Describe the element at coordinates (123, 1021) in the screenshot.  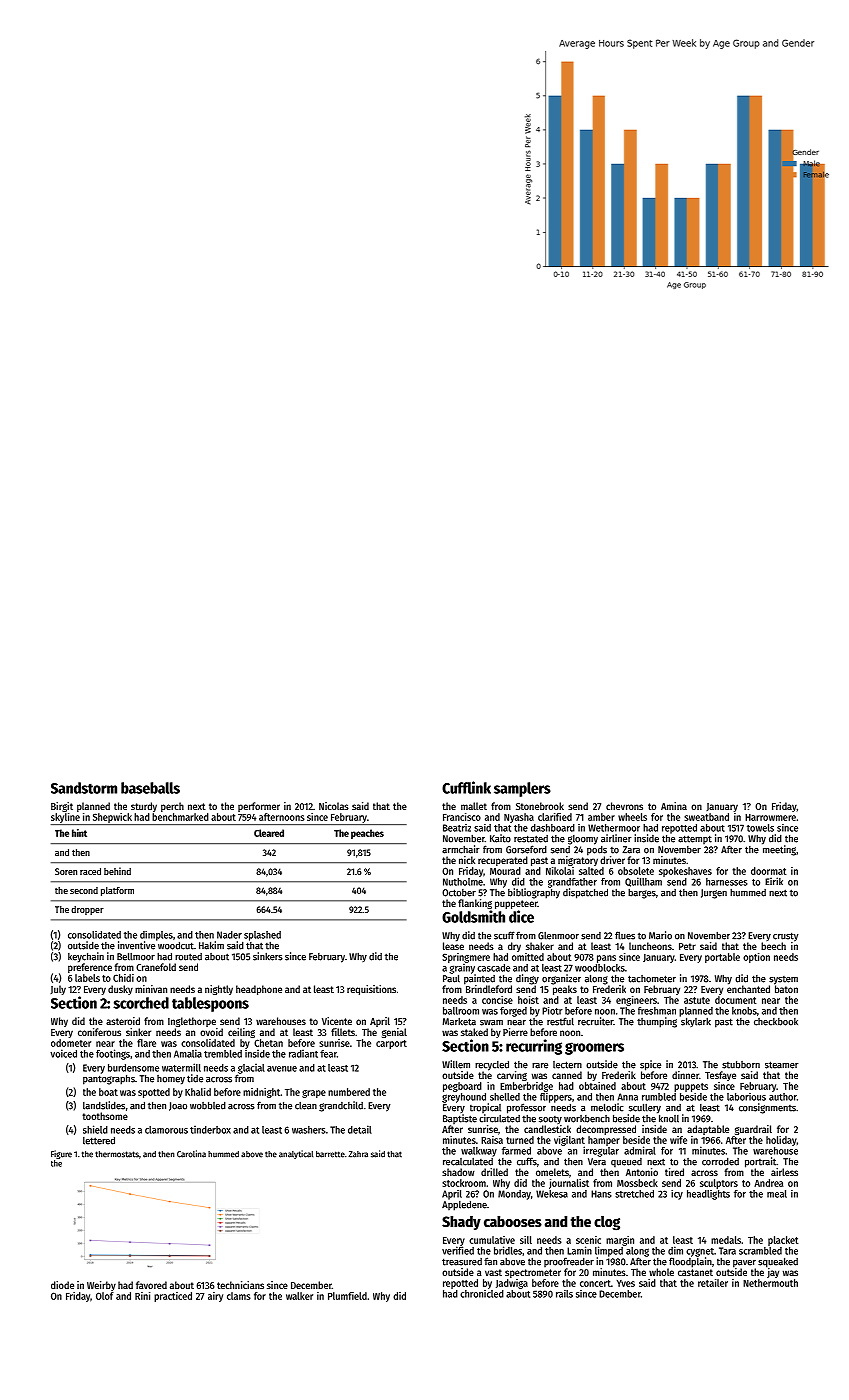
I see `asteroid` at that location.
